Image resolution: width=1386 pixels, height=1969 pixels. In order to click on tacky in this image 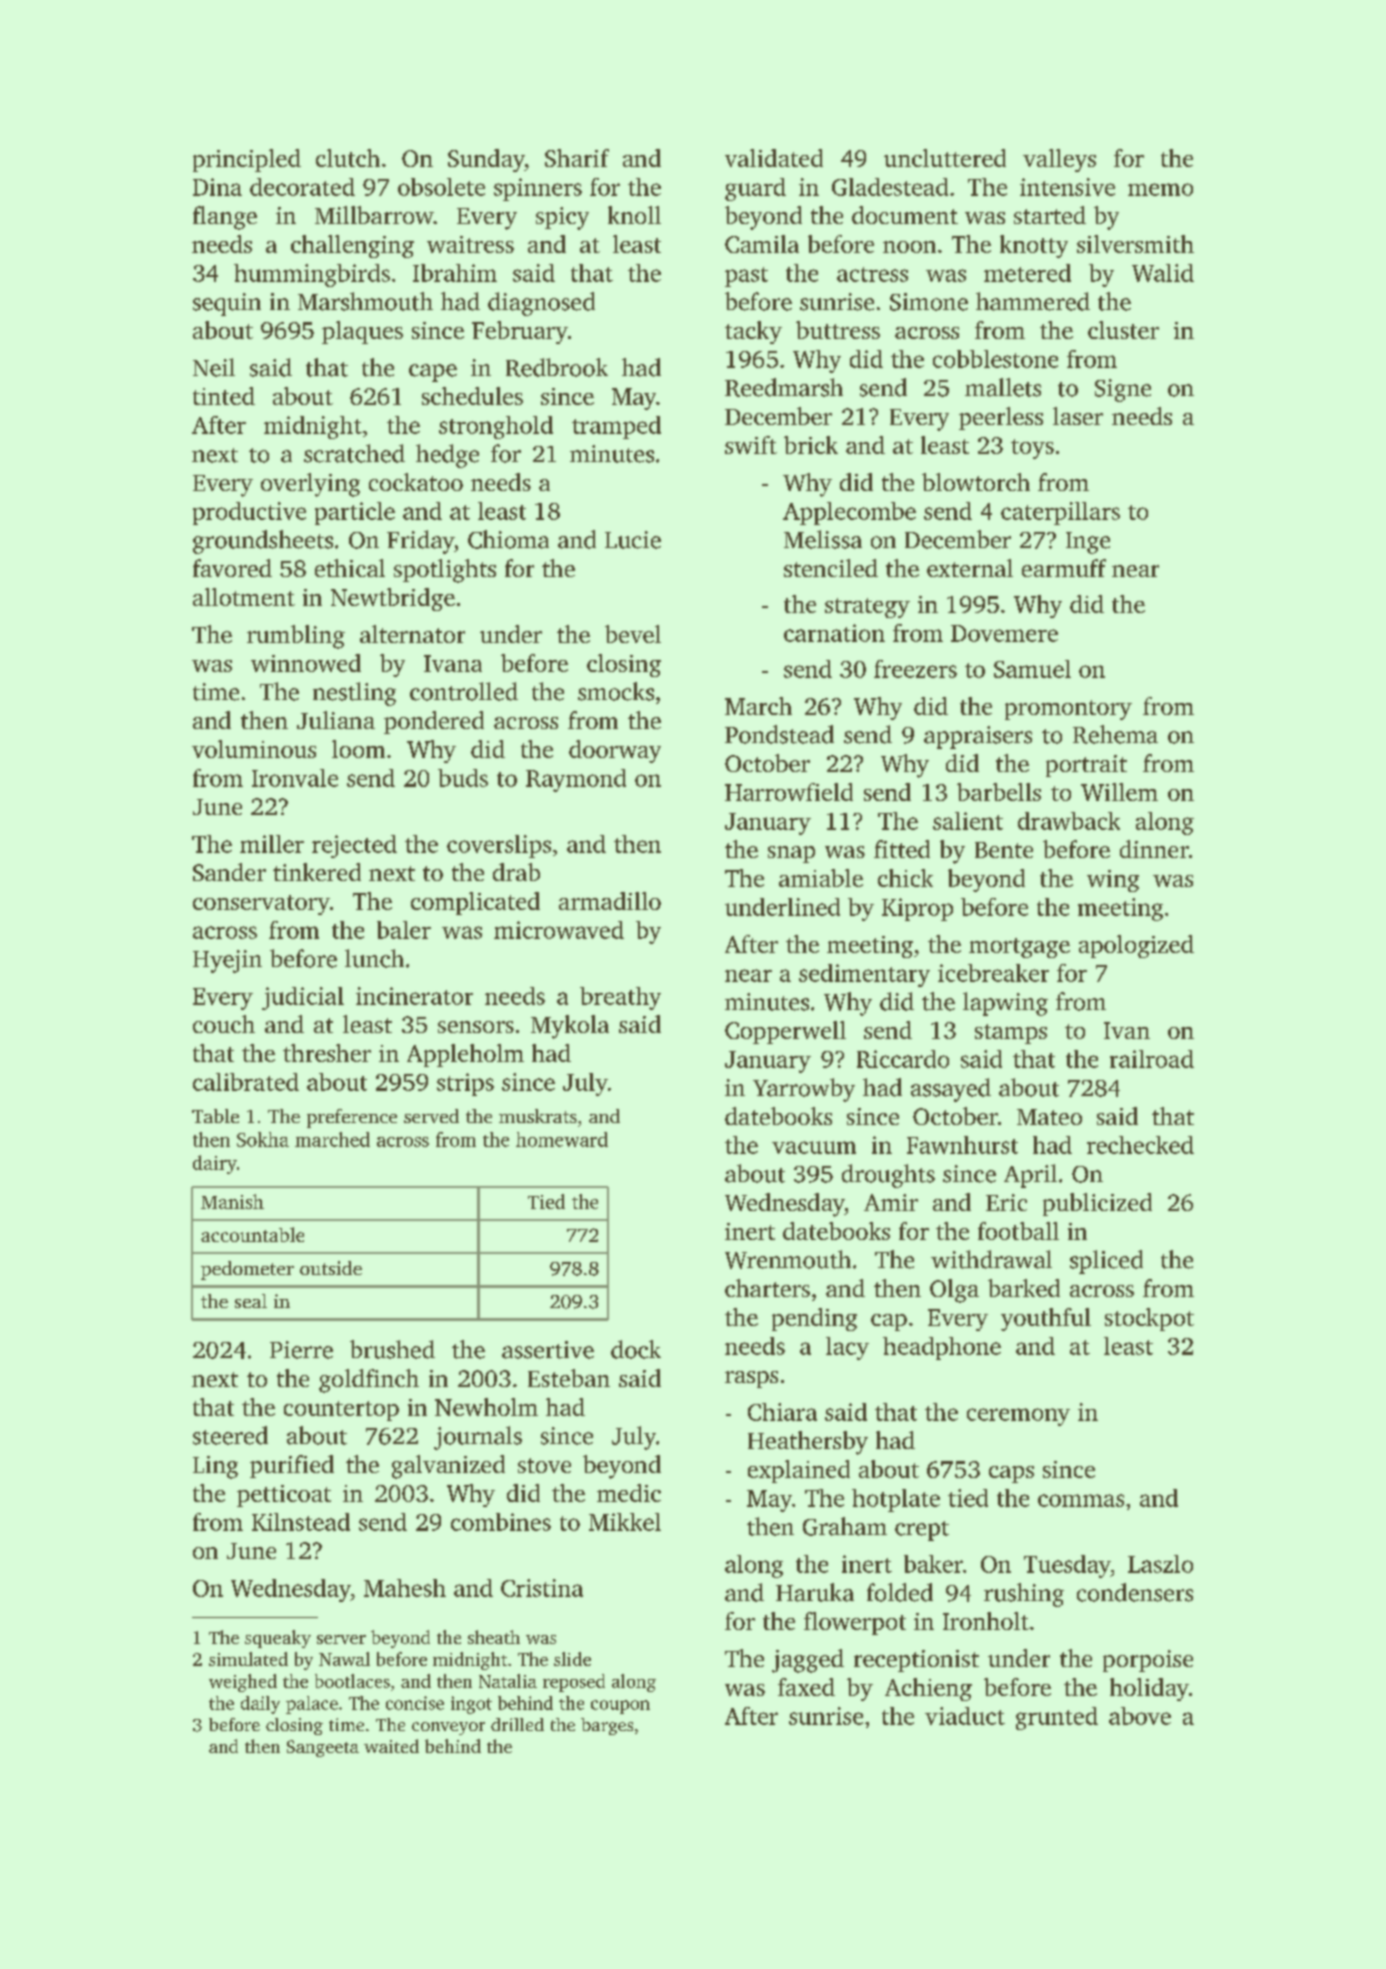, I will do `click(753, 332)`.
